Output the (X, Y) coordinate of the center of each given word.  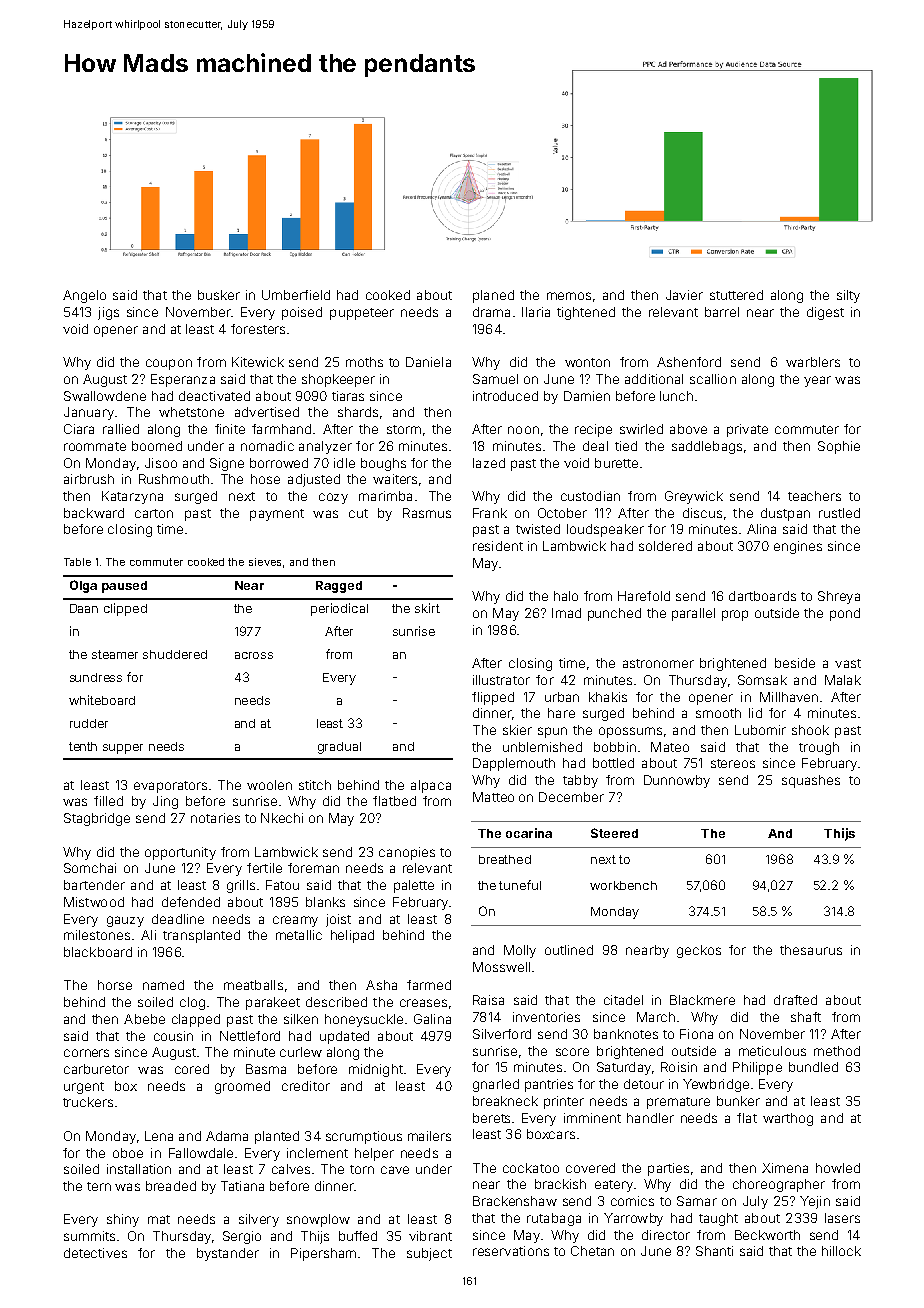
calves (291, 1169)
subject (429, 1254)
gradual (339, 748)
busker (219, 295)
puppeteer (362, 314)
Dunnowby (677, 781)
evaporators (170, 787)
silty (848, 296)
